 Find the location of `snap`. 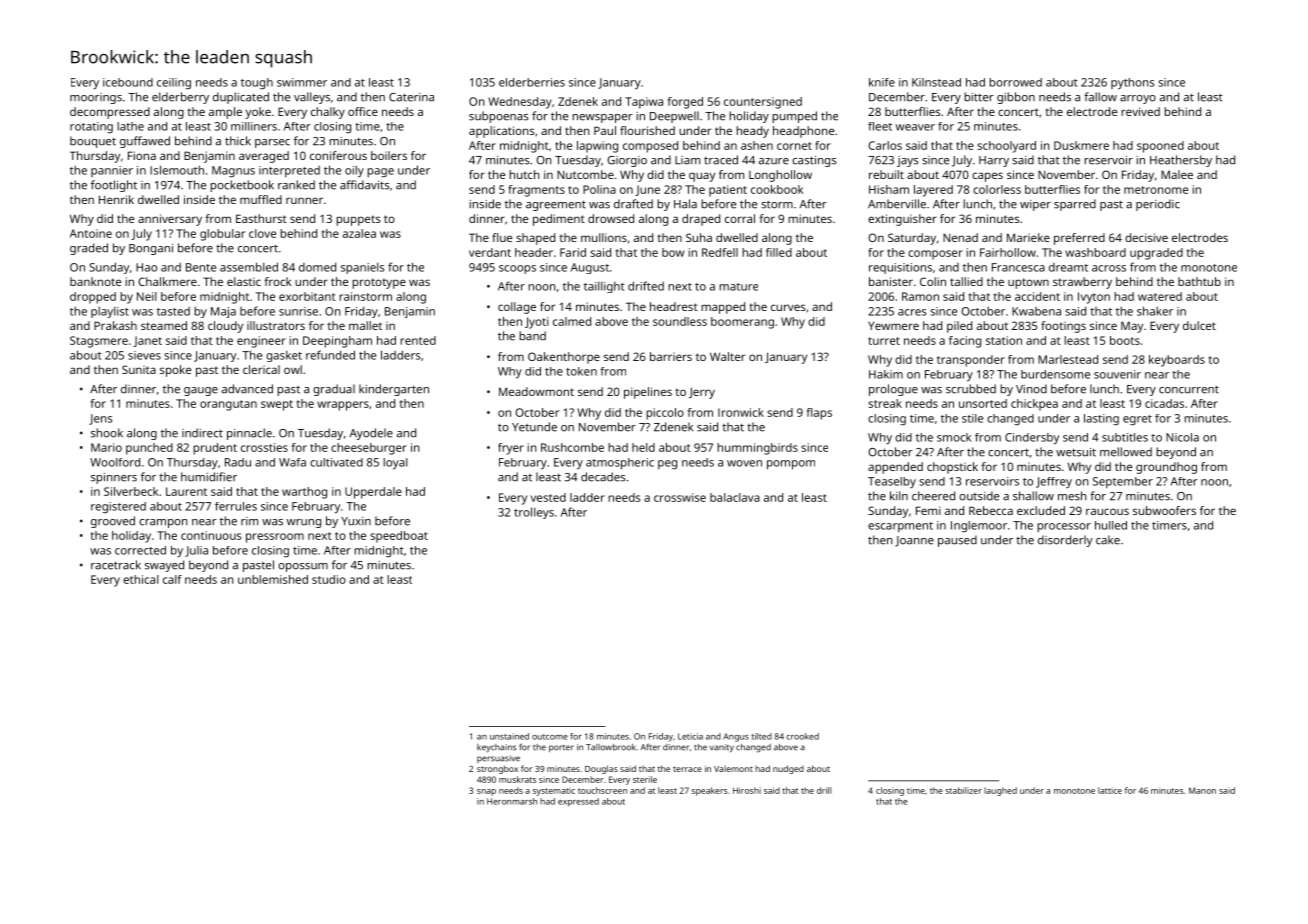

snap is located at coordinates (486, 792).
